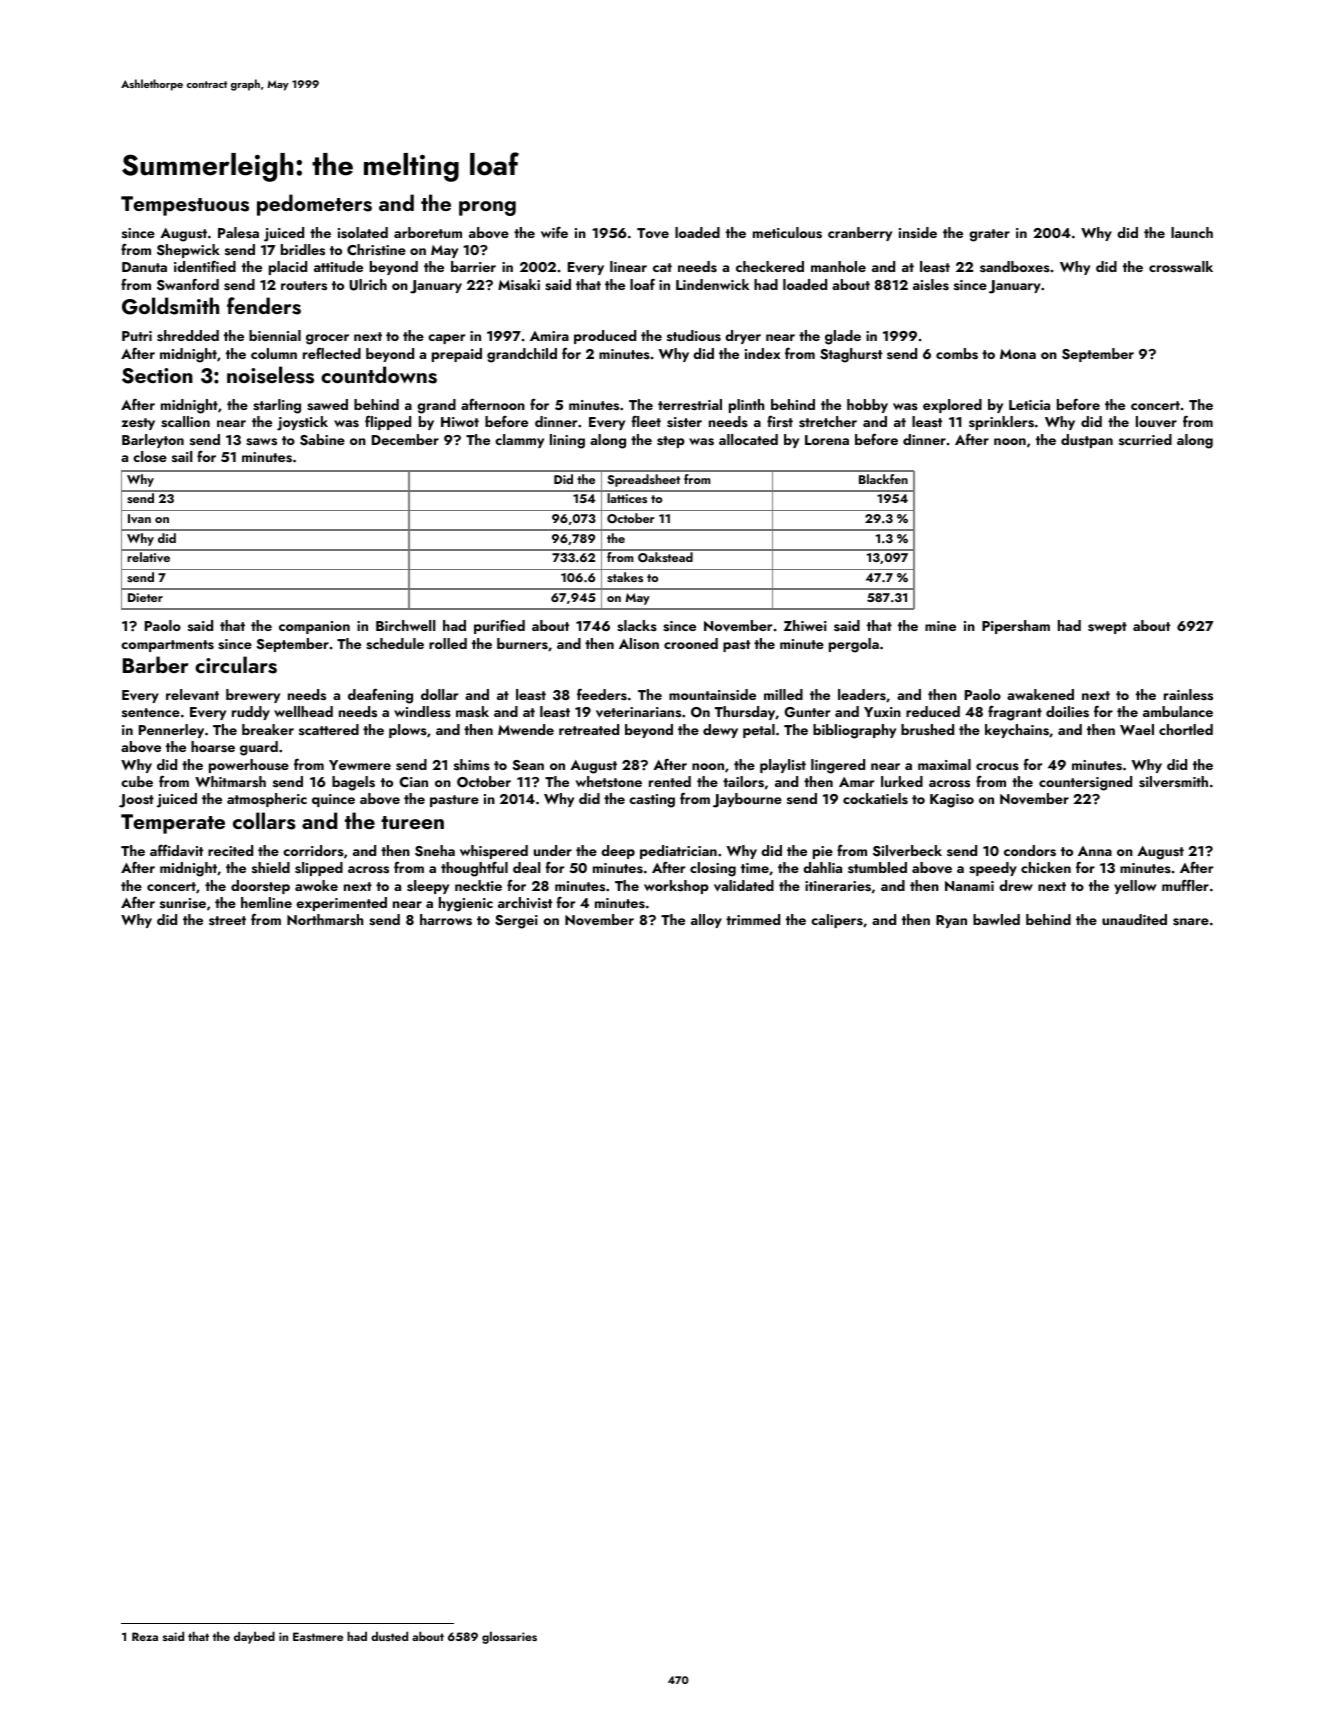 The width and height of the screenshot is (1335, 1727). What do you see at coordinates (509, 1637) in the screenshot?
I see `glossaries` at bounding box center [509, 1637].
